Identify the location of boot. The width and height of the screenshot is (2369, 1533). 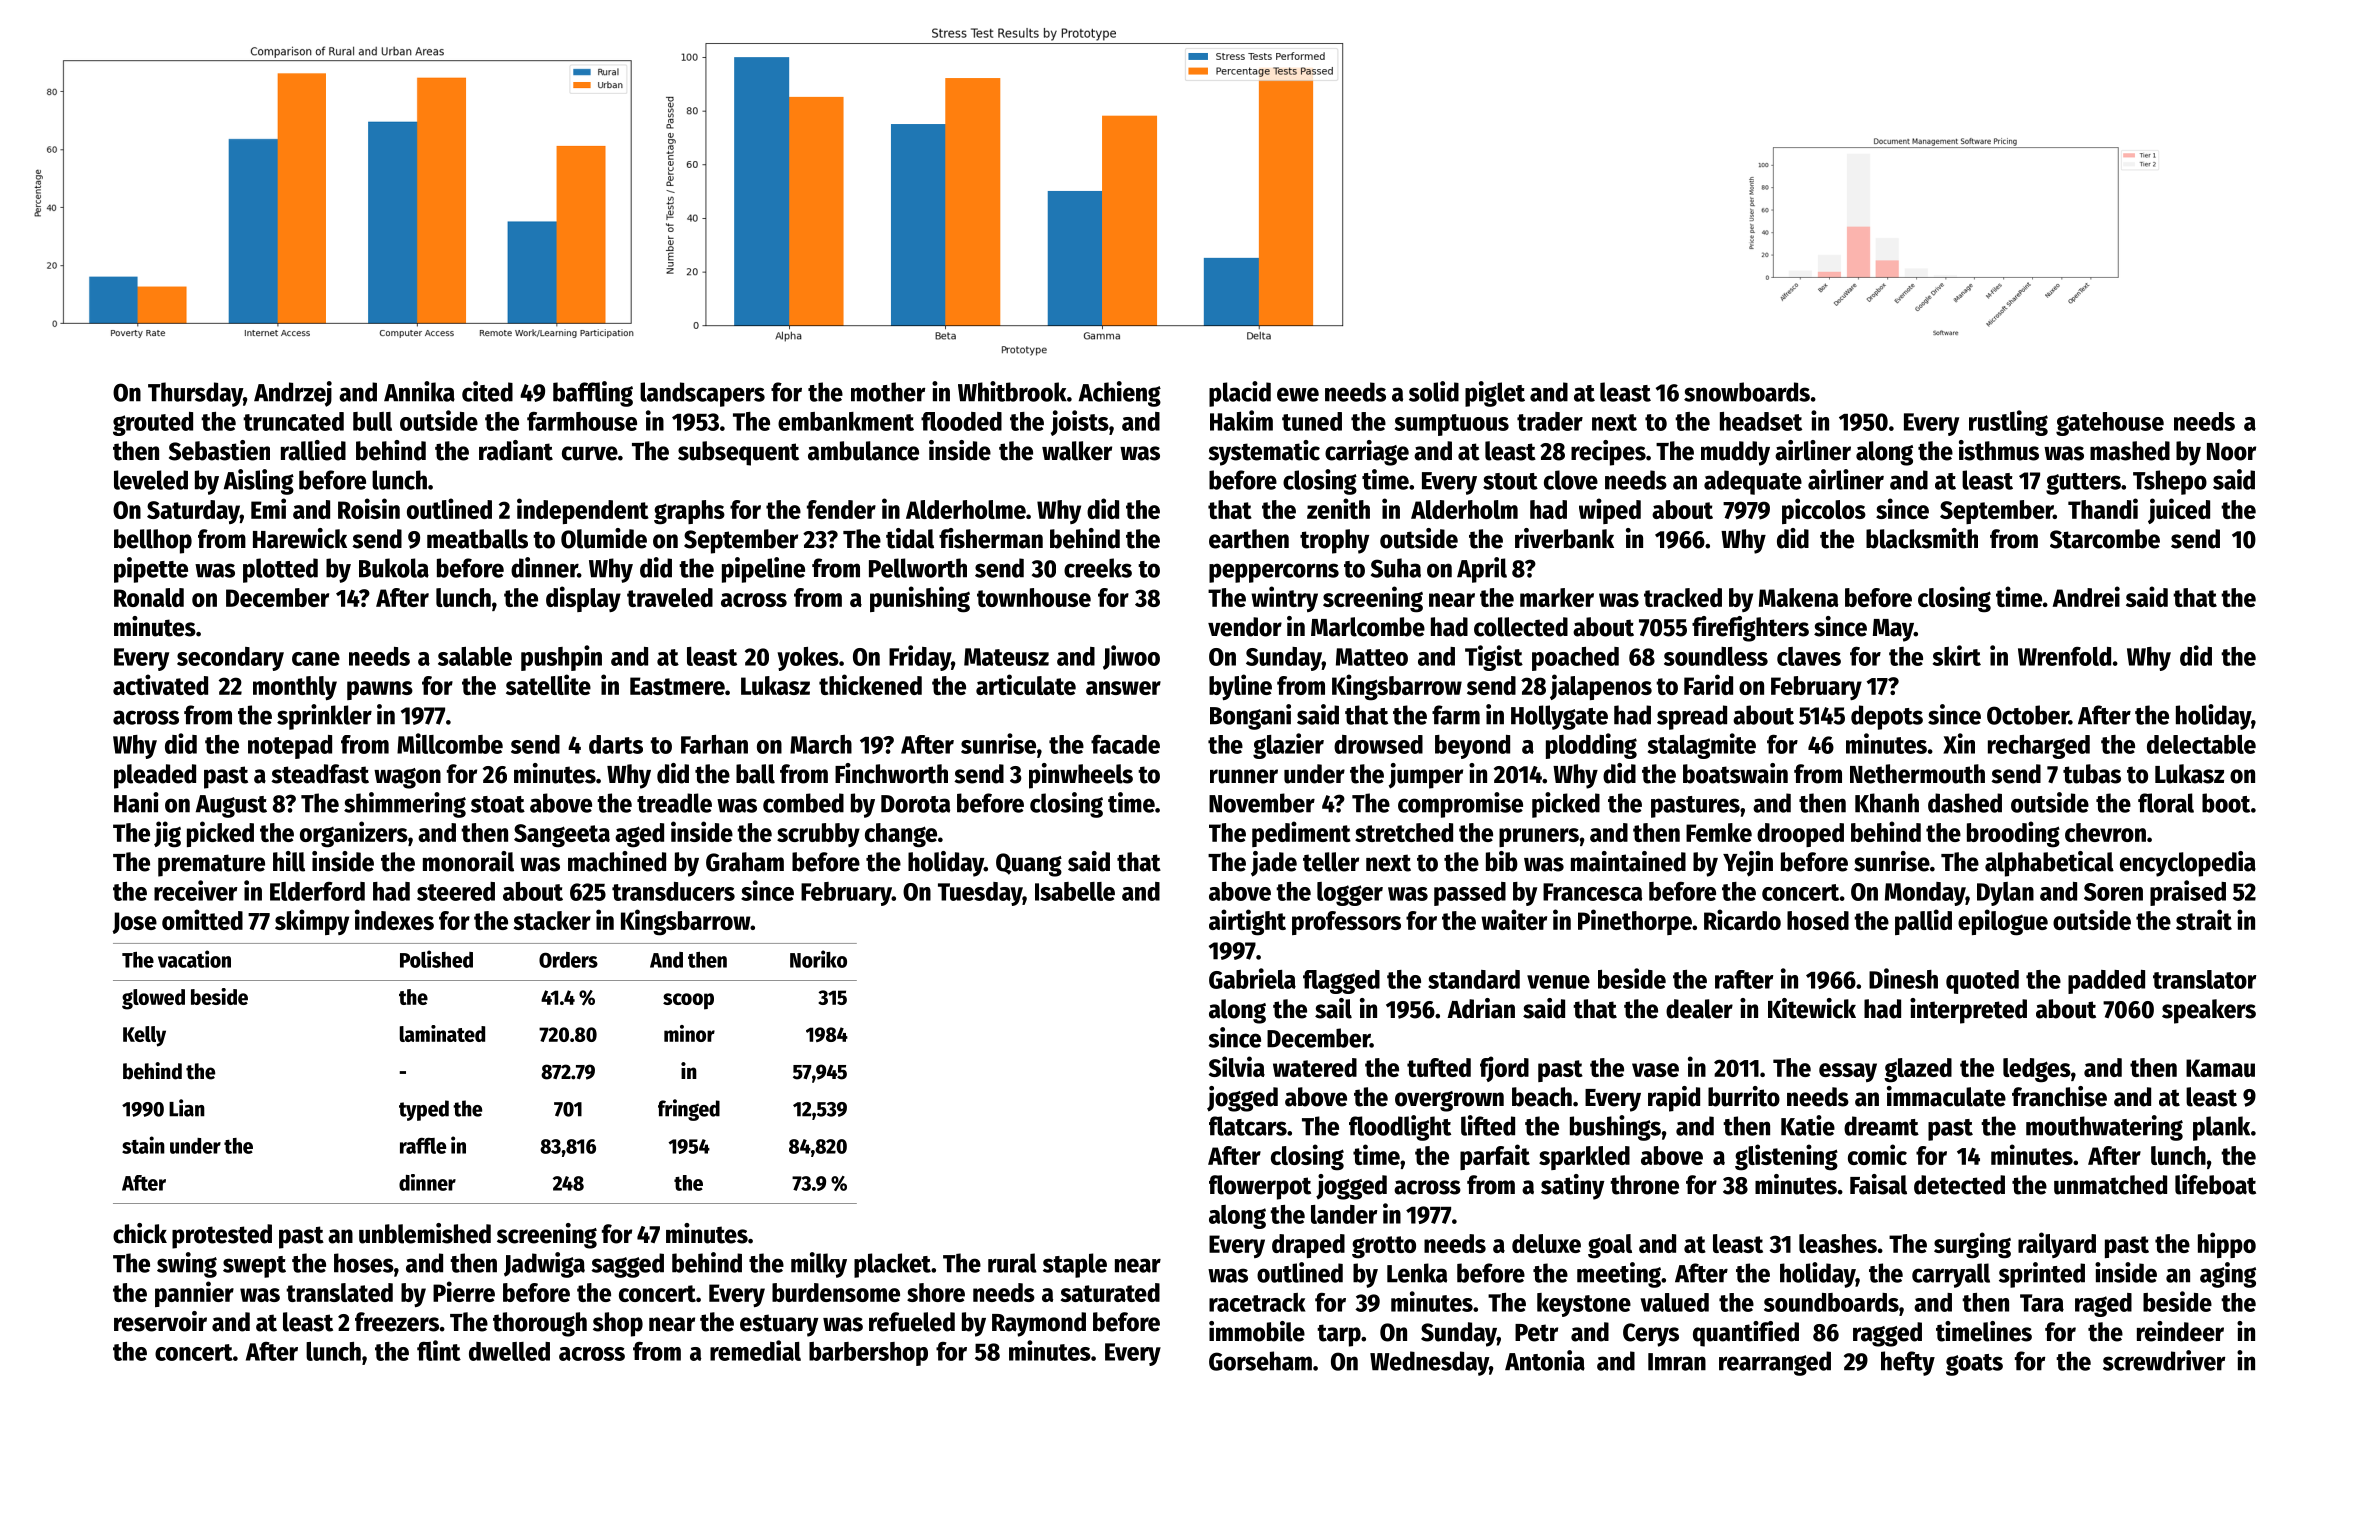
(2226, 803).
